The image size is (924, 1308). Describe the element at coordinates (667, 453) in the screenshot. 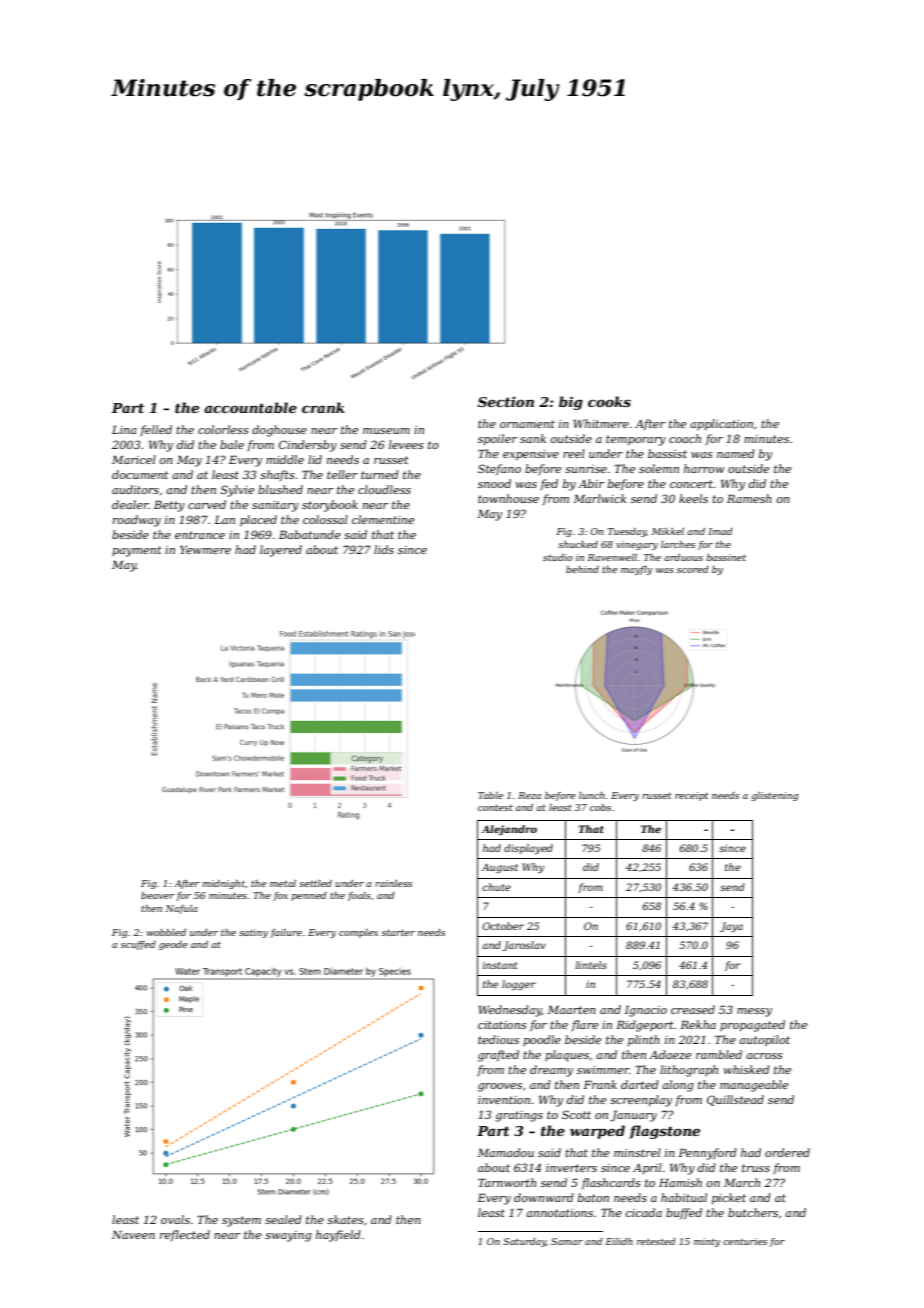

I see `bassist` at that location.
